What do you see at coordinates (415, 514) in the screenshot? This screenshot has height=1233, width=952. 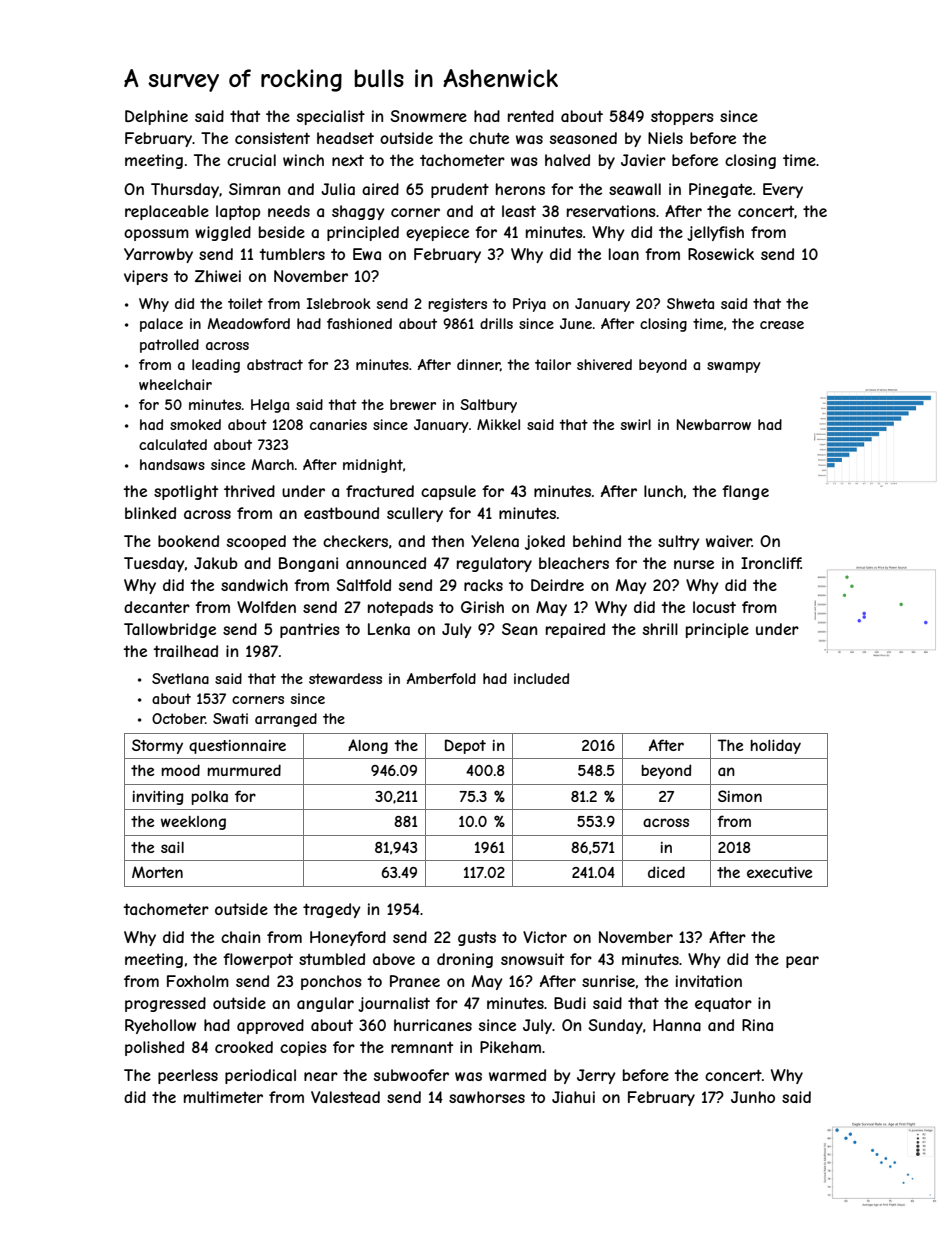 I see `scullery` at bounding box center [415, 514].
